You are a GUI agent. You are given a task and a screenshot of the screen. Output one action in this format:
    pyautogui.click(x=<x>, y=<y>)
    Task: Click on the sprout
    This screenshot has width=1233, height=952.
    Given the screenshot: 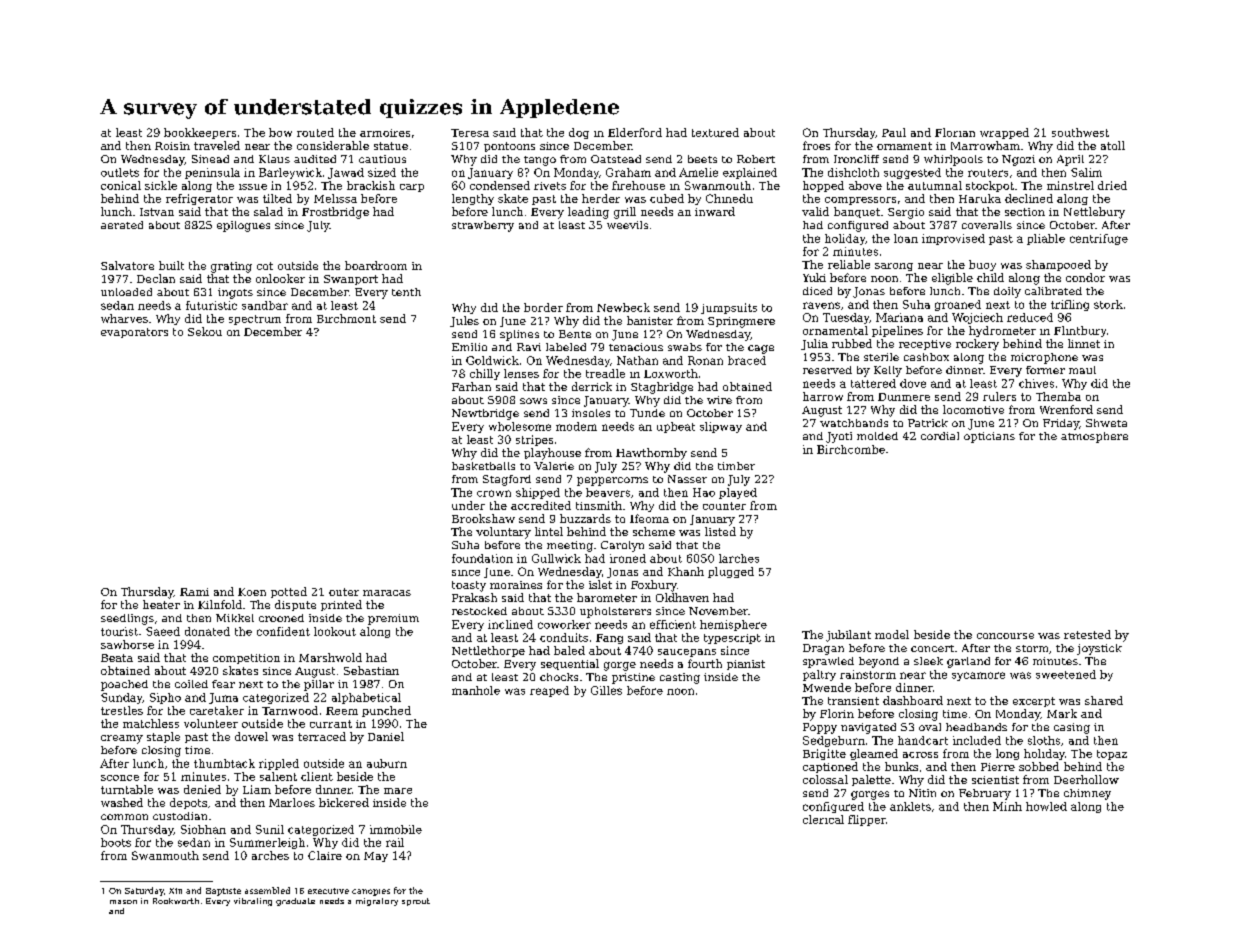 What is the action you would take?
    pyautogui.click(x=416, y=902)
